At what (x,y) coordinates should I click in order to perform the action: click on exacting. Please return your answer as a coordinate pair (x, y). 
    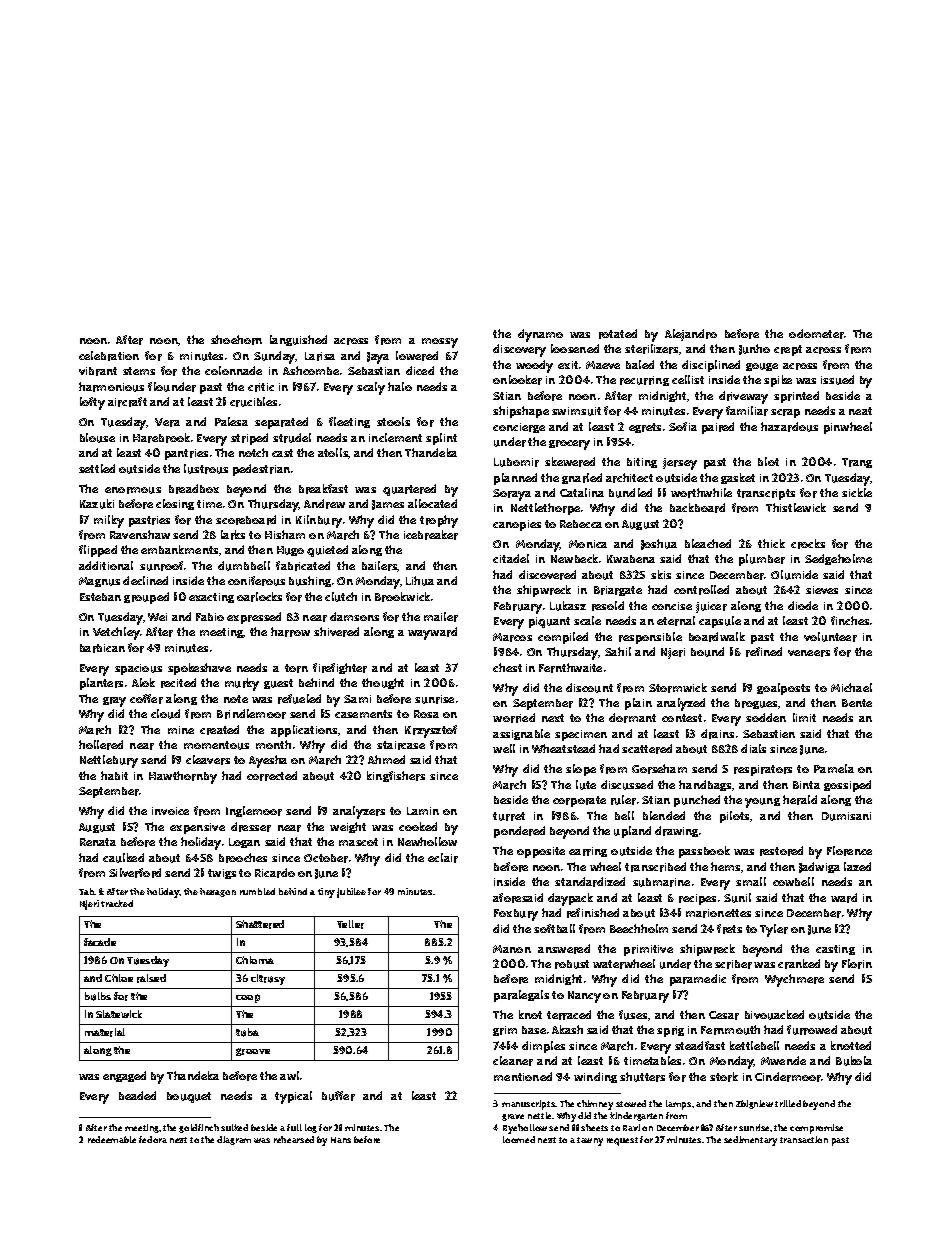
    Looking at the image, I should click on (211, 598).
